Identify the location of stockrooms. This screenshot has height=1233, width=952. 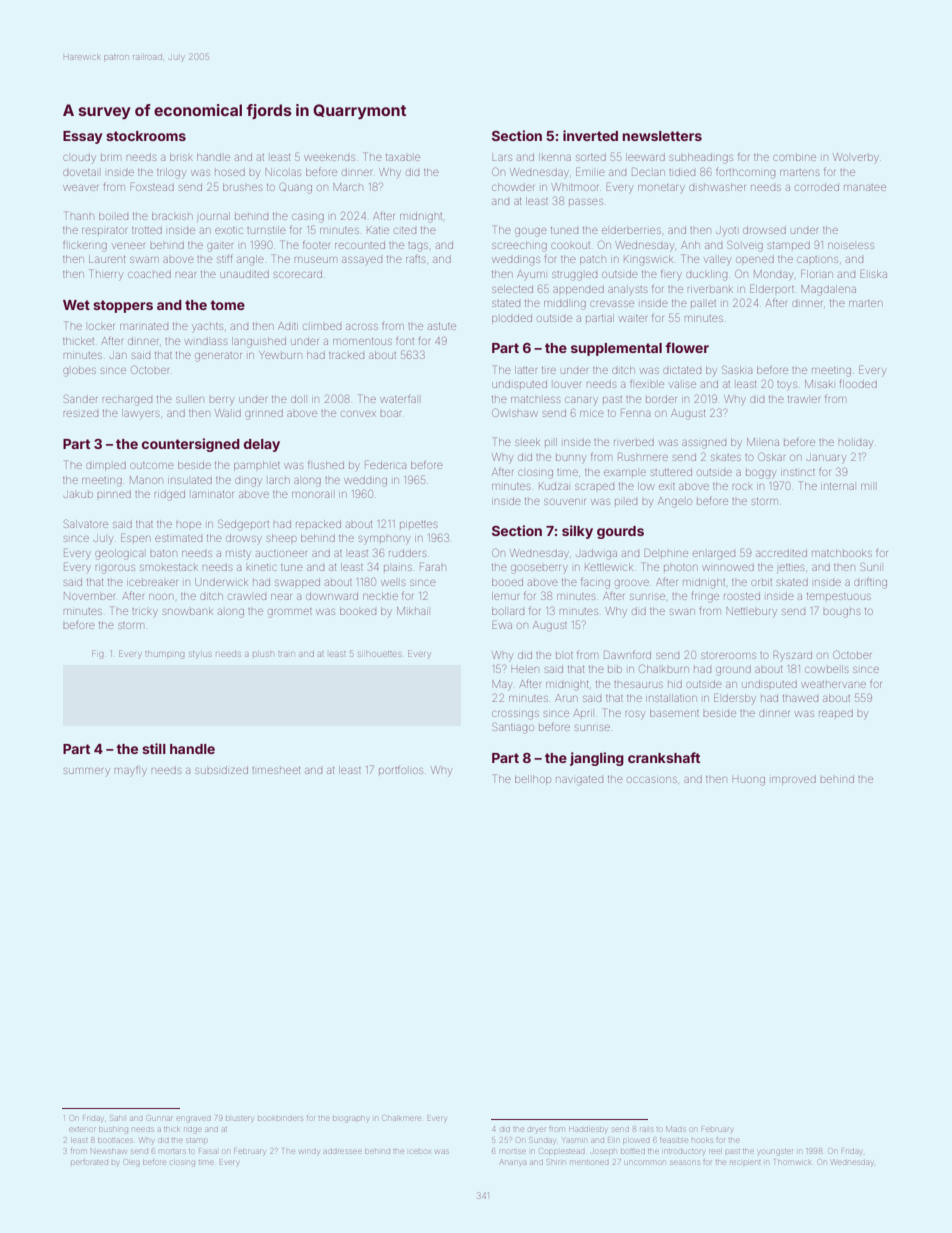
(146, 136).
